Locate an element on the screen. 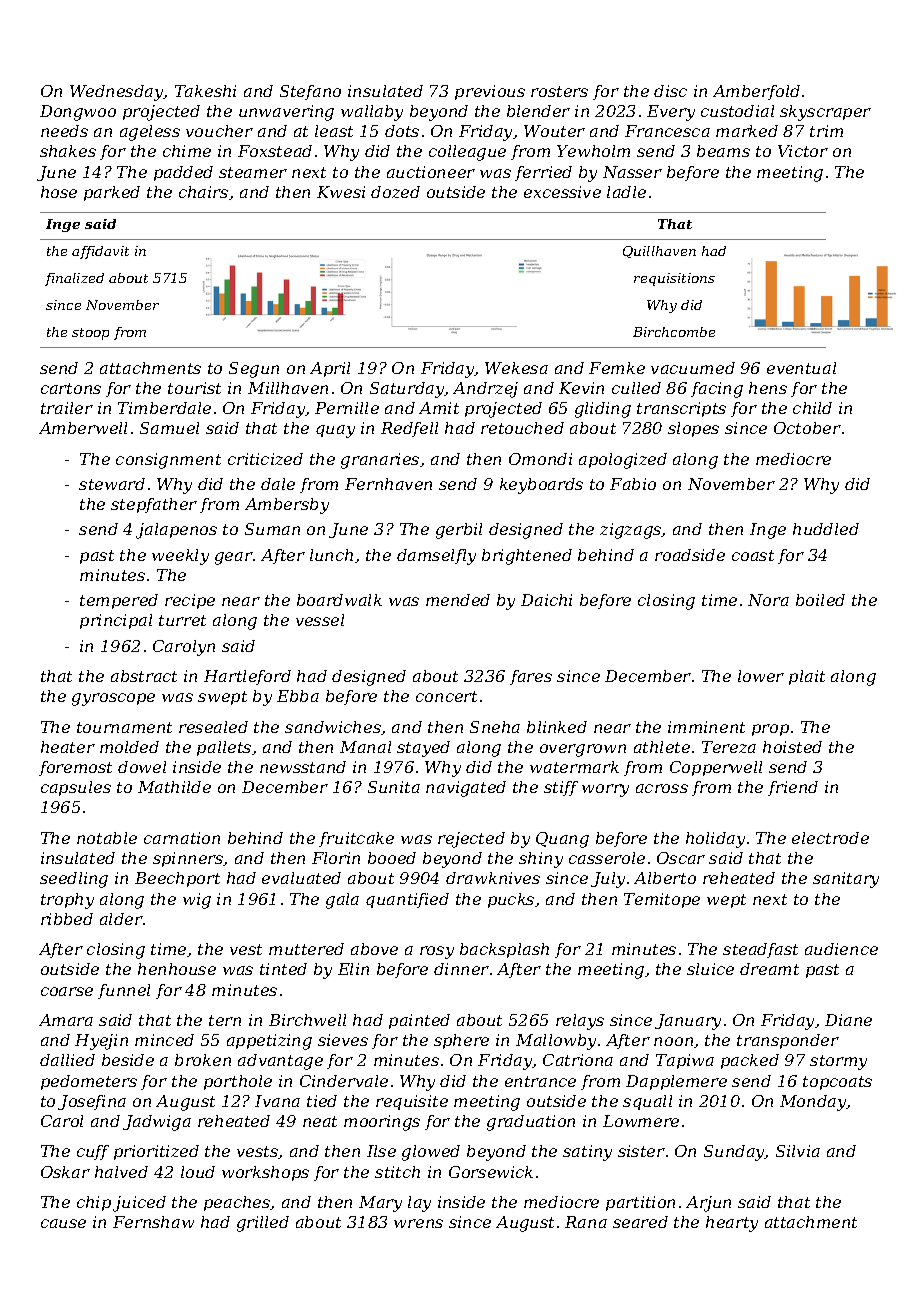  boiled is located at coordinates (820, 600).
